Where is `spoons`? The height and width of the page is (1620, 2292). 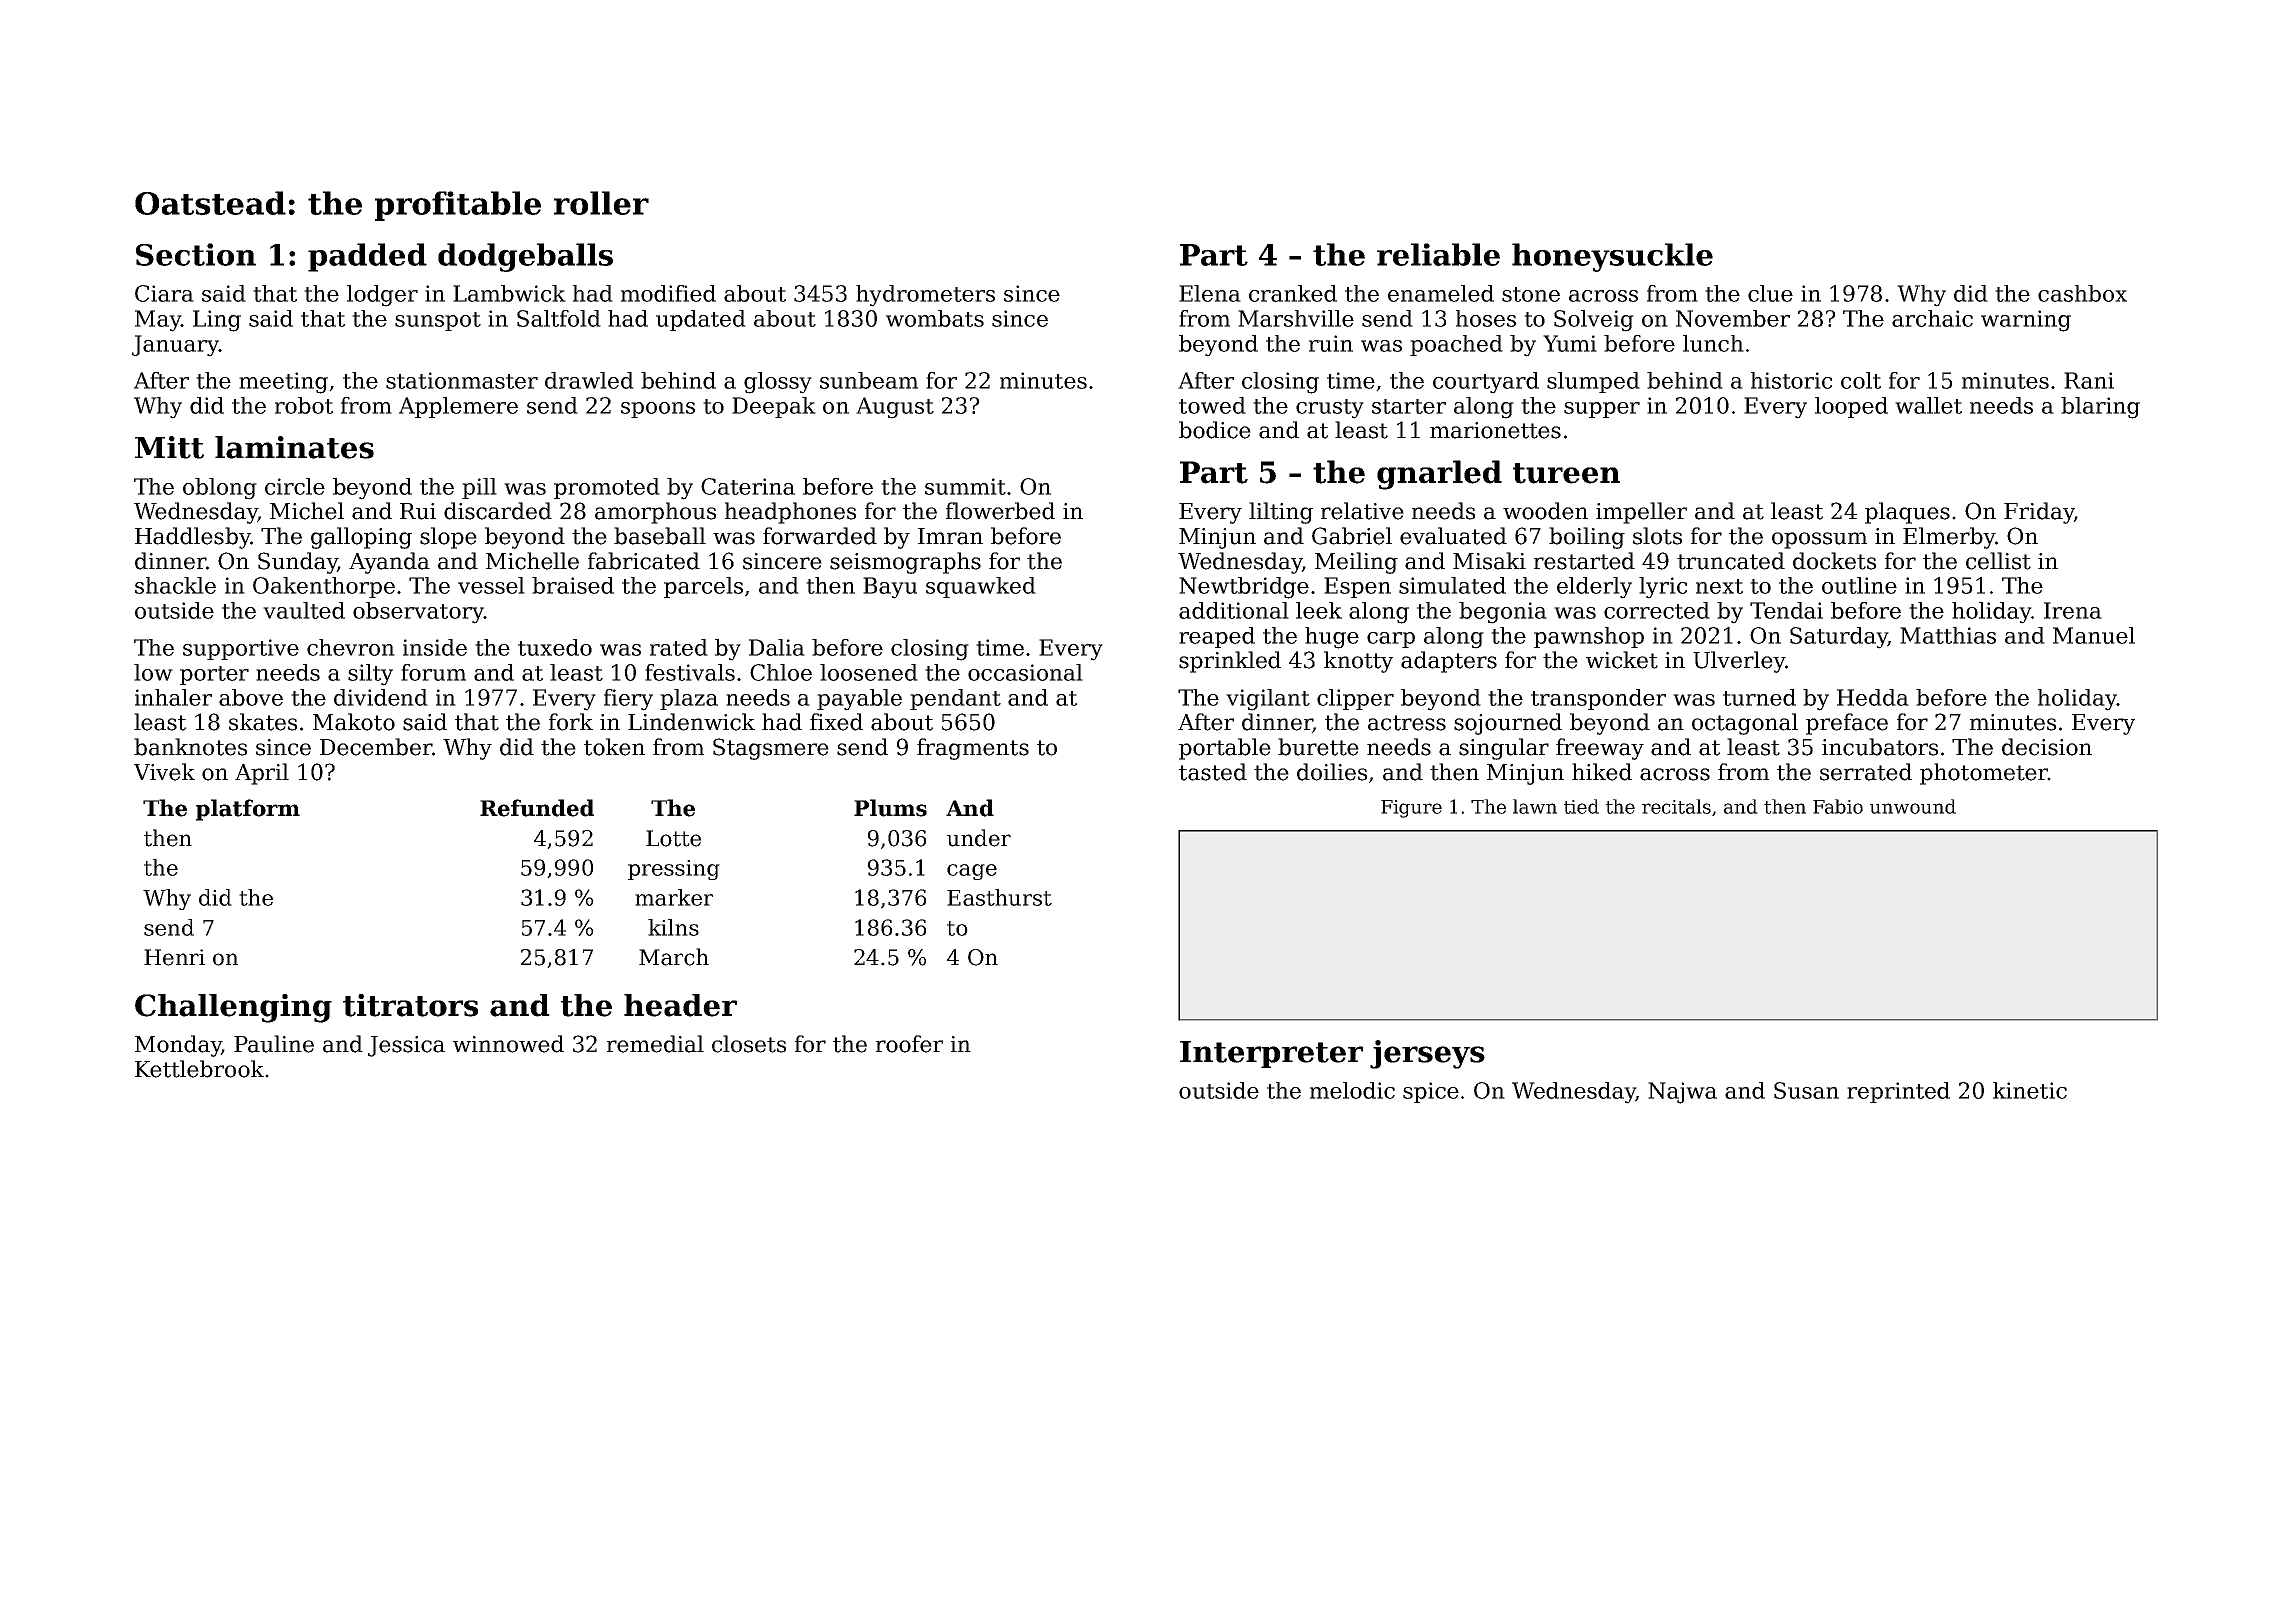
spoons is located at coordinates (658, 410).
